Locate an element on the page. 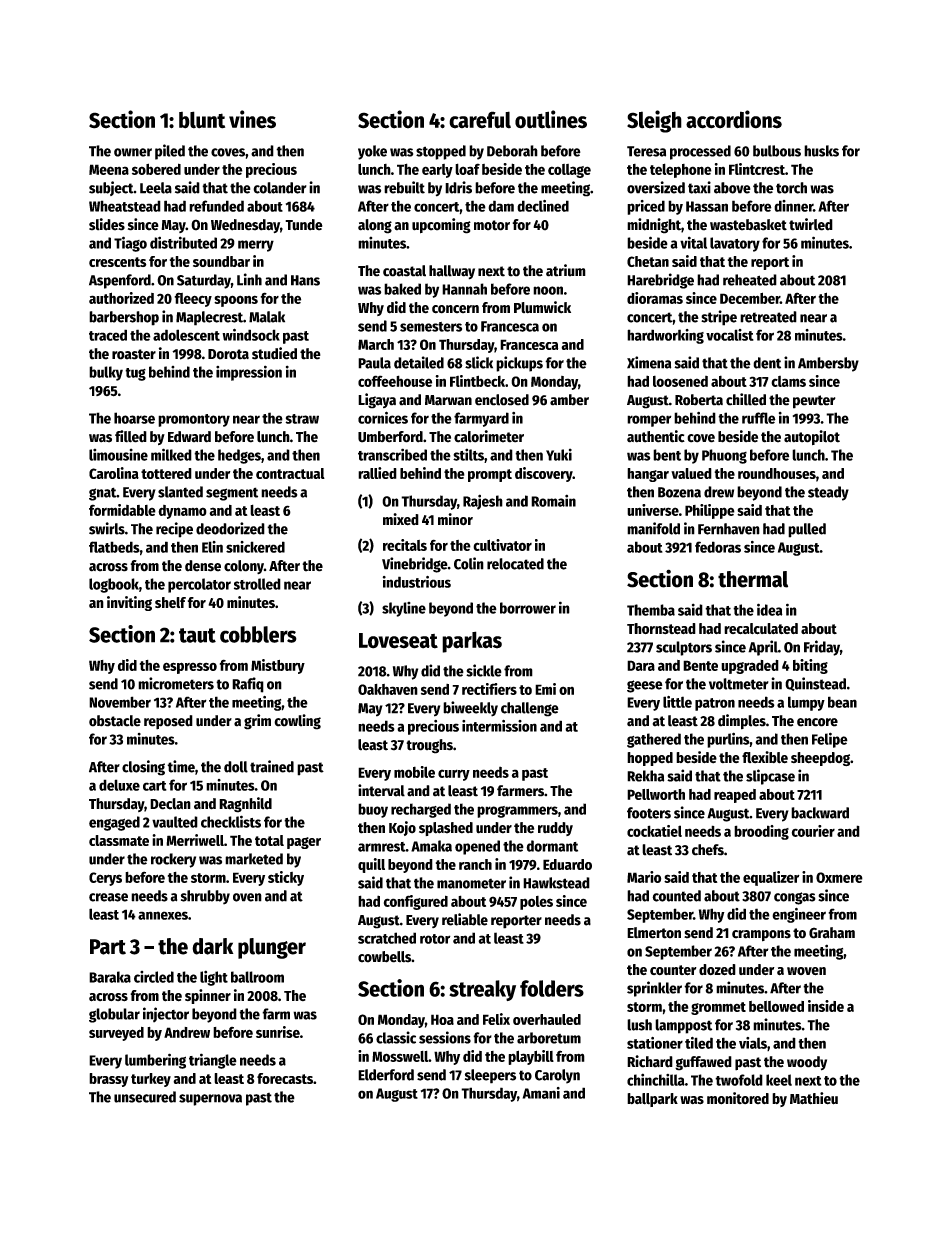 This image has width=952, height=1233. Dorota is located at coordinates (228, 354).
